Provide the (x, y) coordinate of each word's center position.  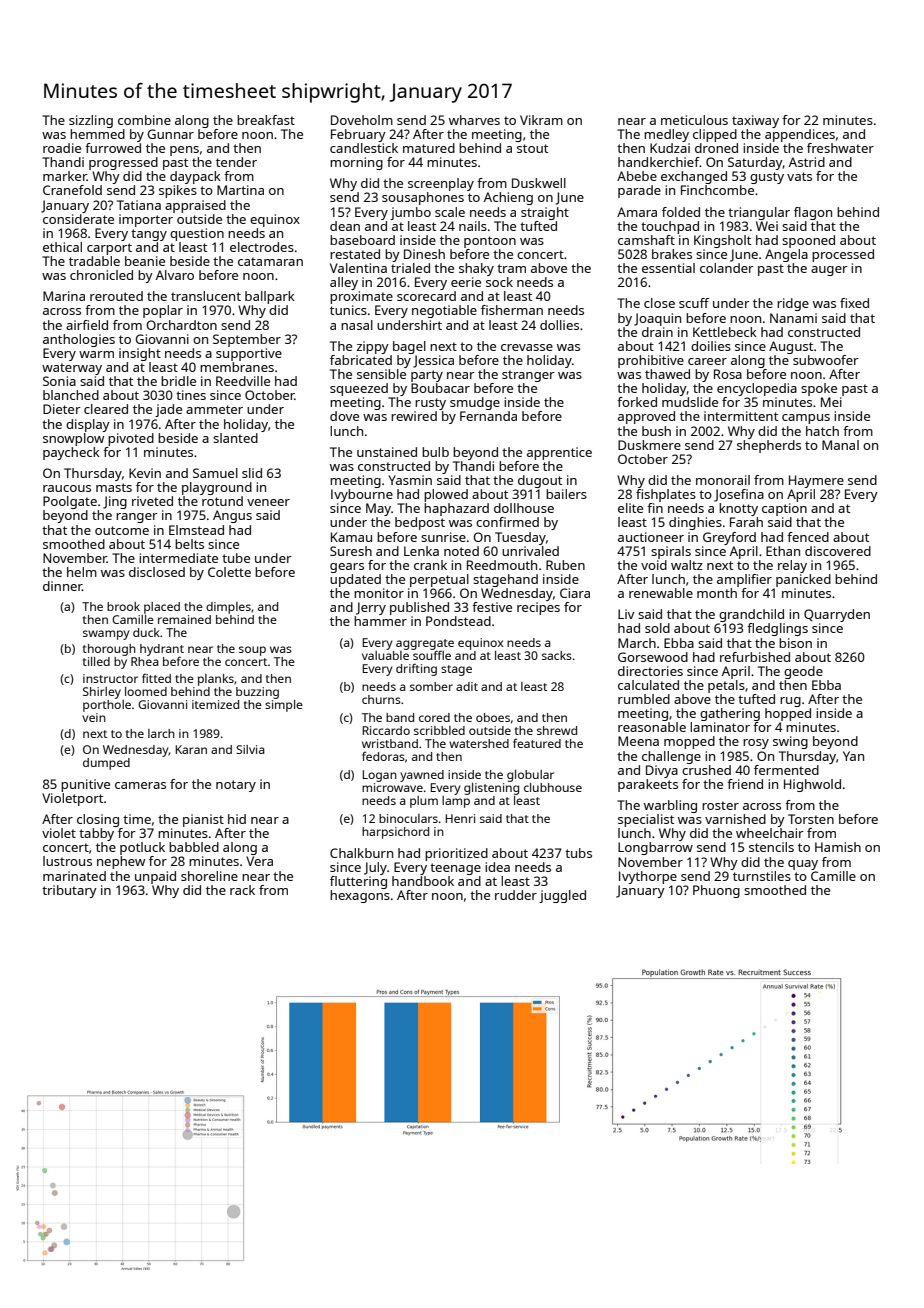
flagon (813, 213)
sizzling (91, 121)
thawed (667, 374)
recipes (538, 608)
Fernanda (488, 416)
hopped (788, 714)
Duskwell (539, 183)
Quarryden (837, 615)
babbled (194, 847)
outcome (122, 530)
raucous (67, 488)
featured (537, 743)
